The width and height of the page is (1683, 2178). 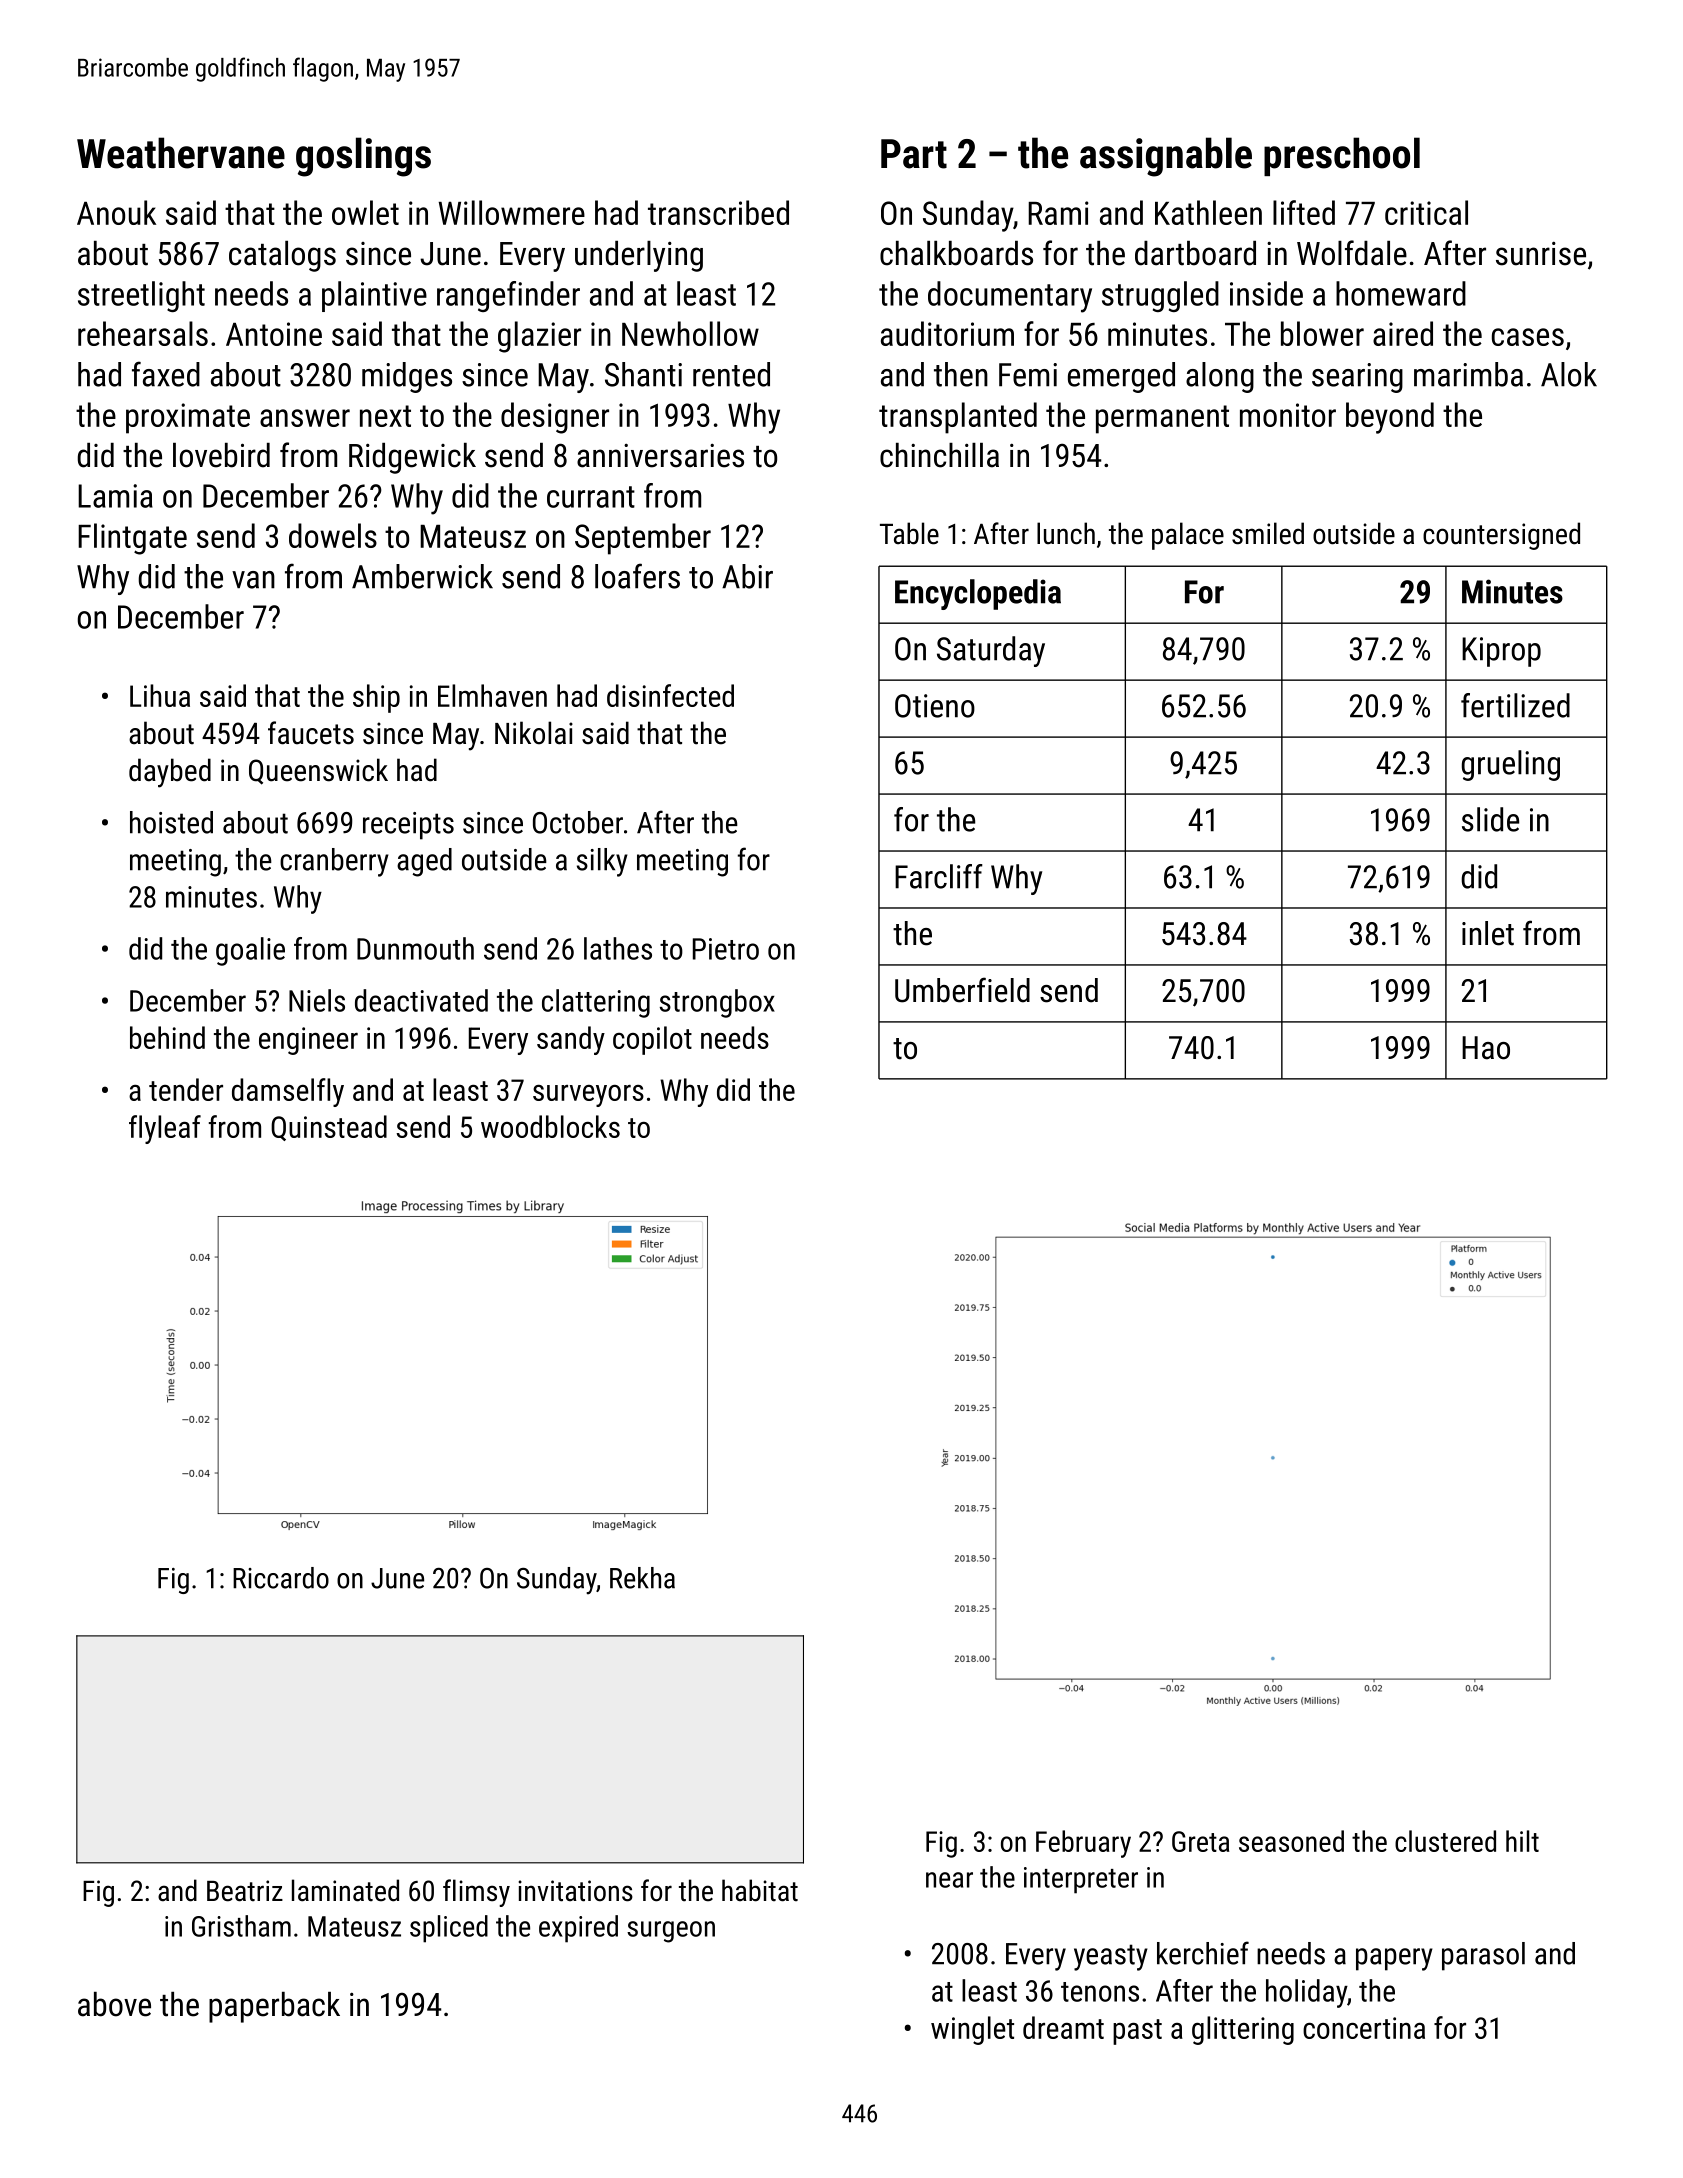 I want to click on winglet, so click(x=972, y=2030).
